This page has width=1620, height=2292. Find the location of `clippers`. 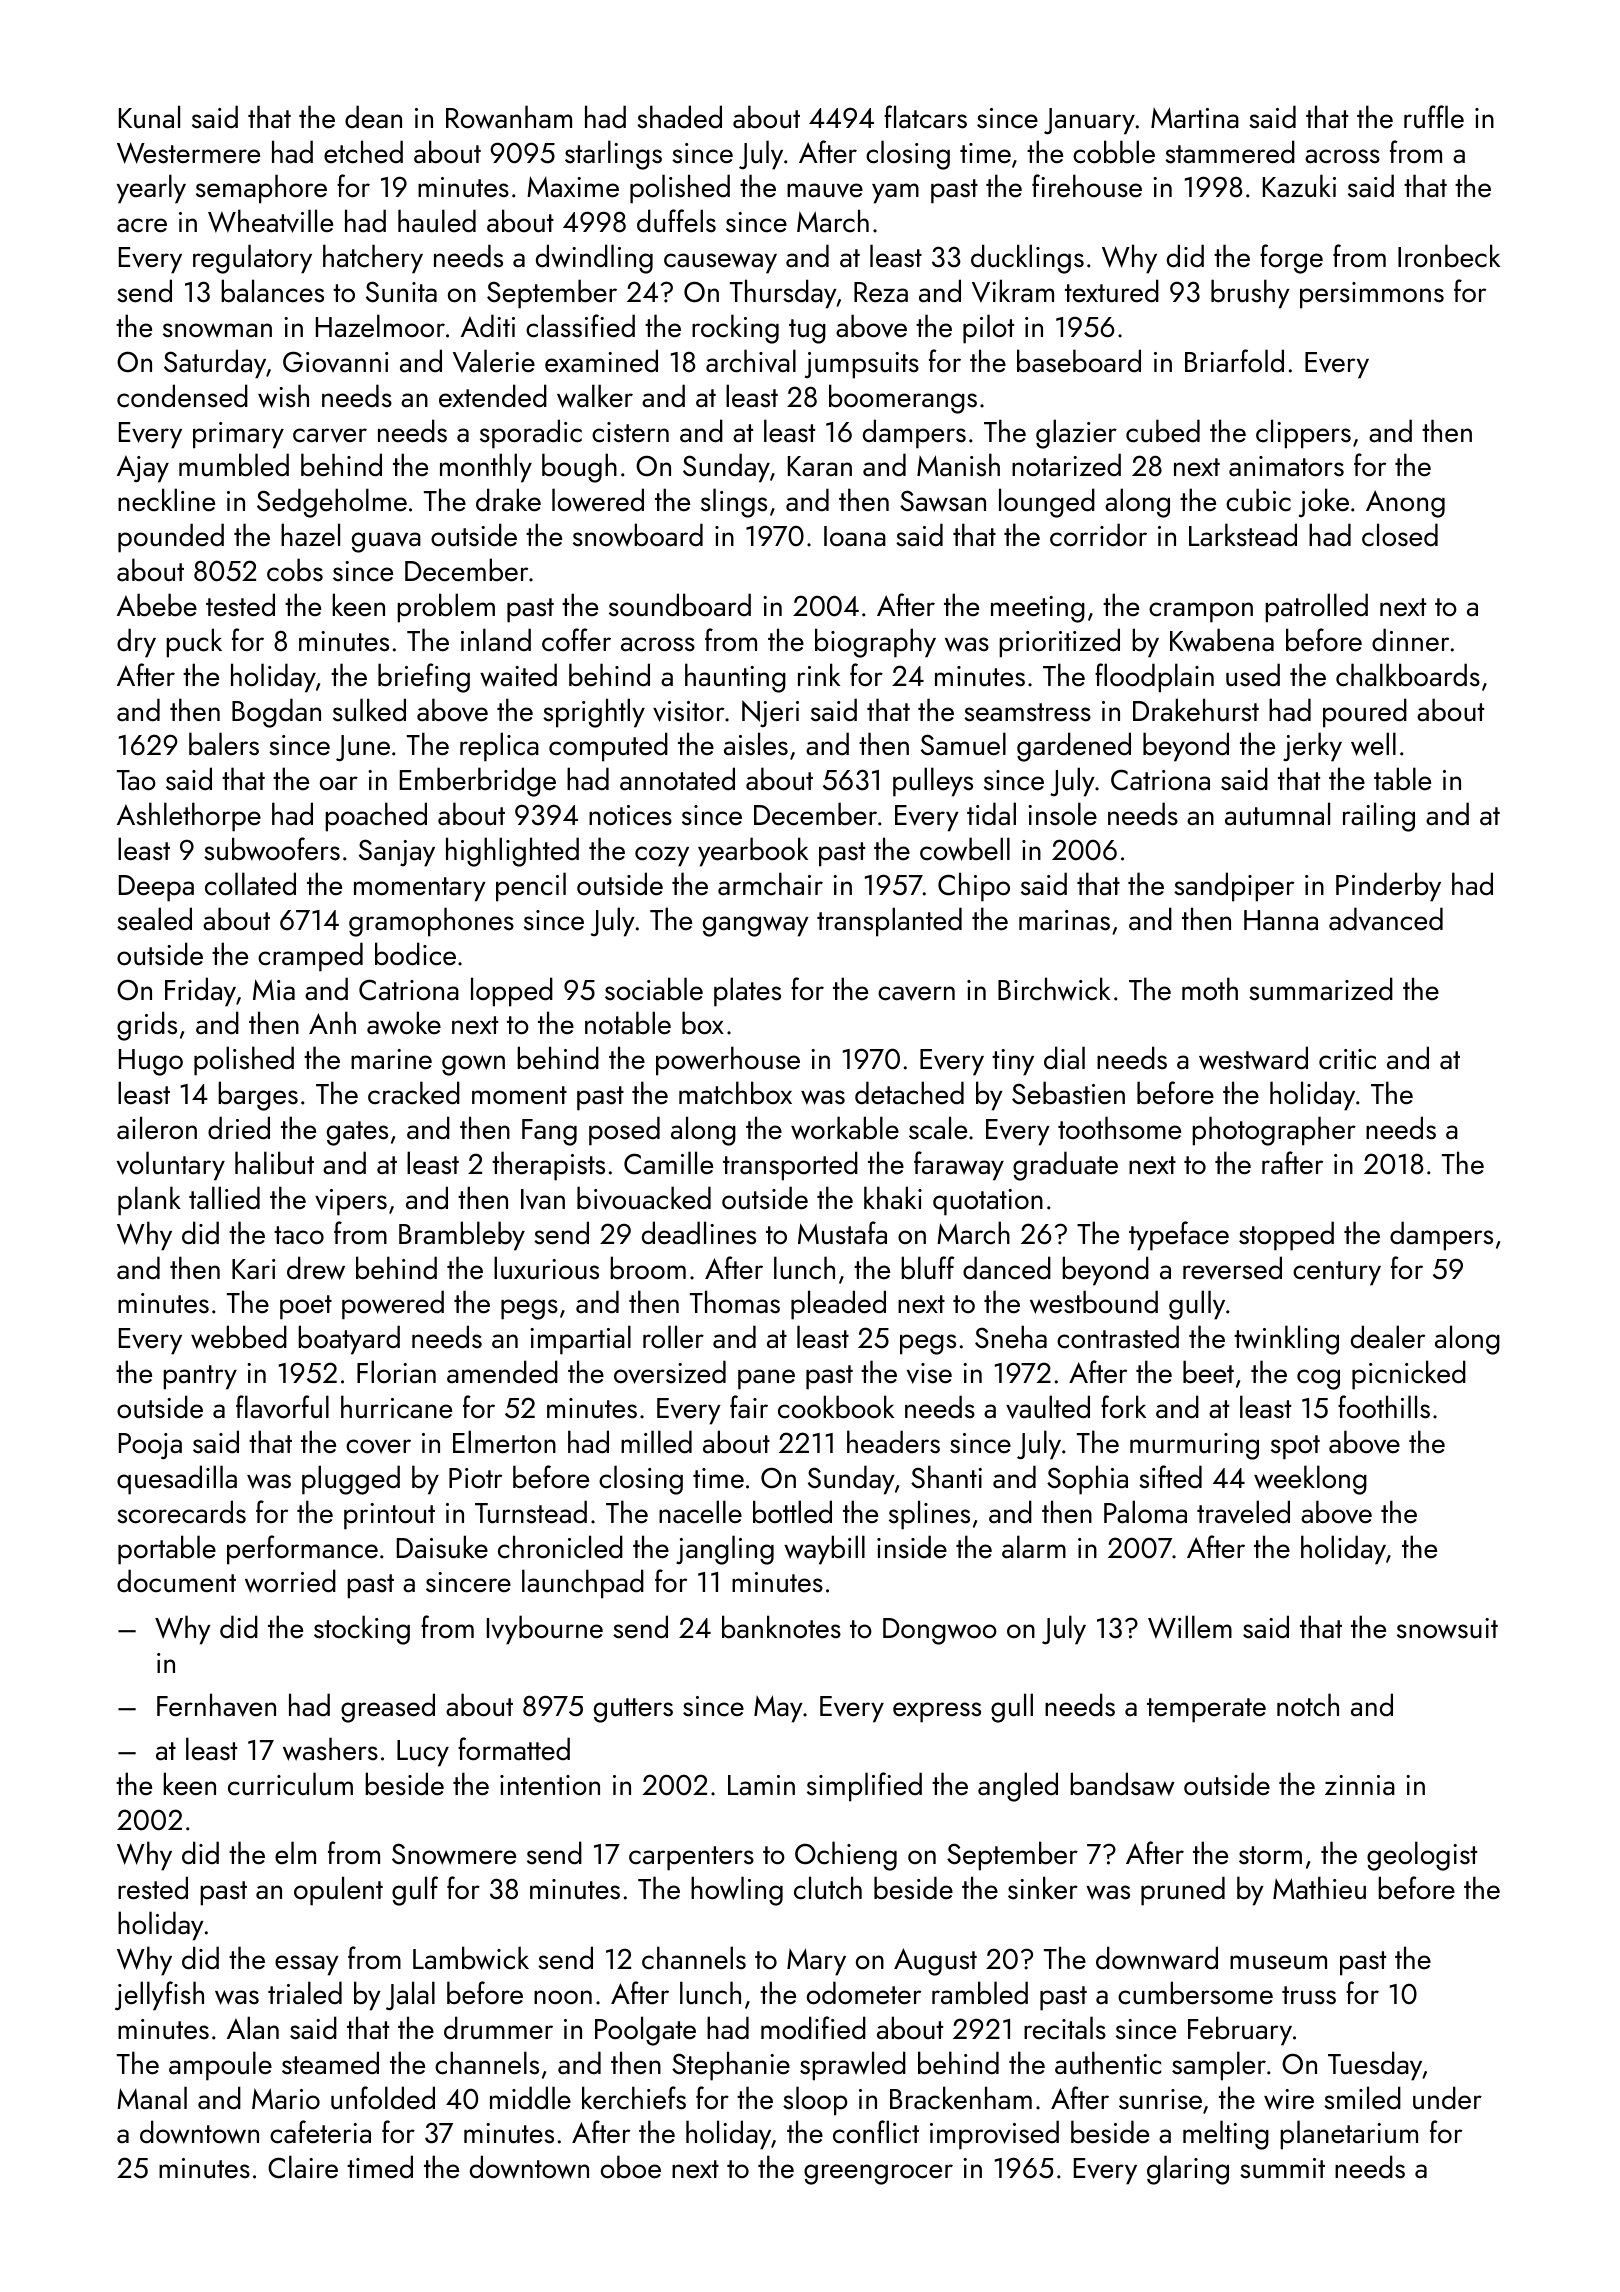

clippers is located at coordinates (1303, 434).
